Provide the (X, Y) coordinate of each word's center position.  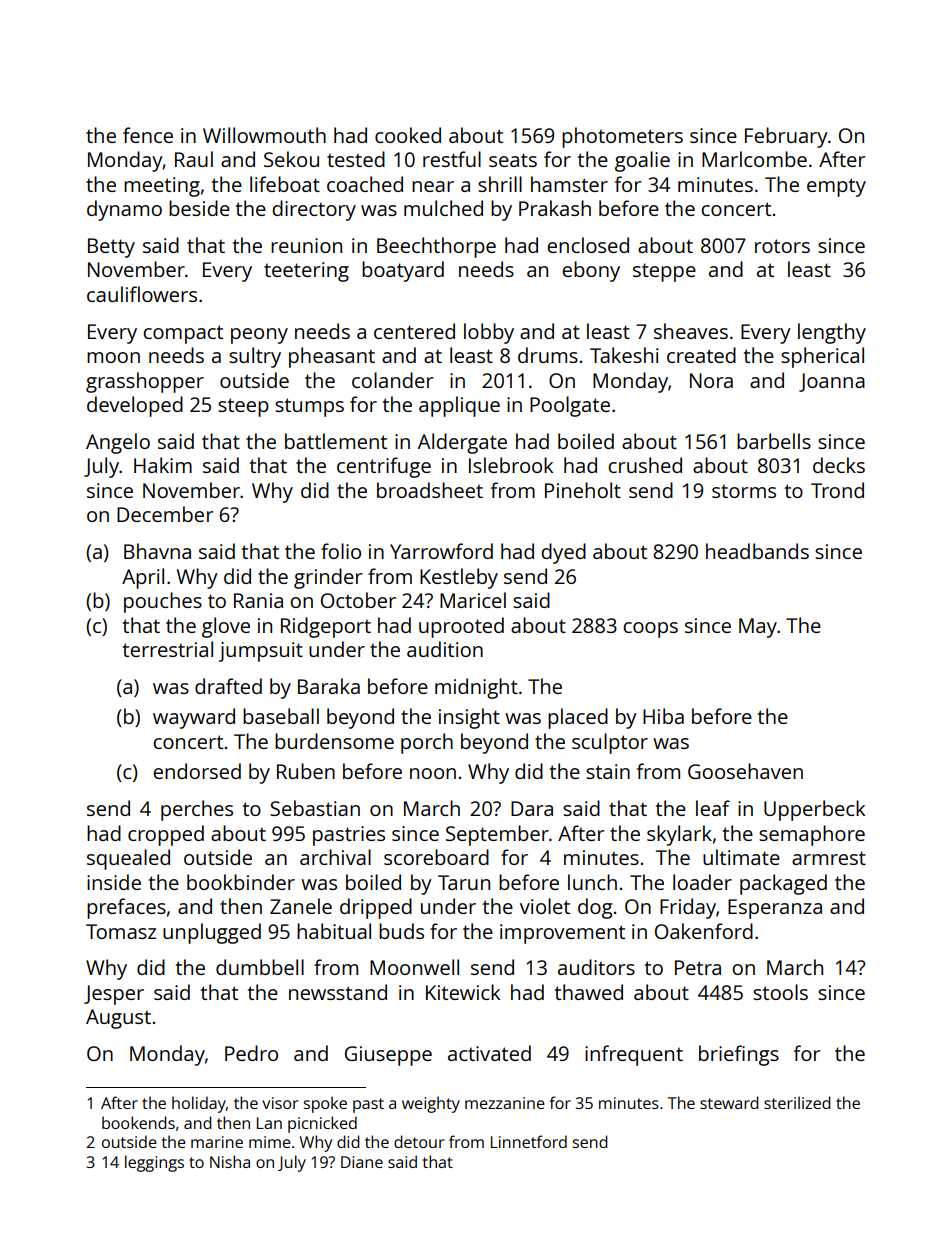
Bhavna (157, 551)
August (118, 1019)
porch (427, 743)
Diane (362, 1162)
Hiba (663, 716)
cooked (408, 135)
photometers (622, 137)
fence (148, 135)
